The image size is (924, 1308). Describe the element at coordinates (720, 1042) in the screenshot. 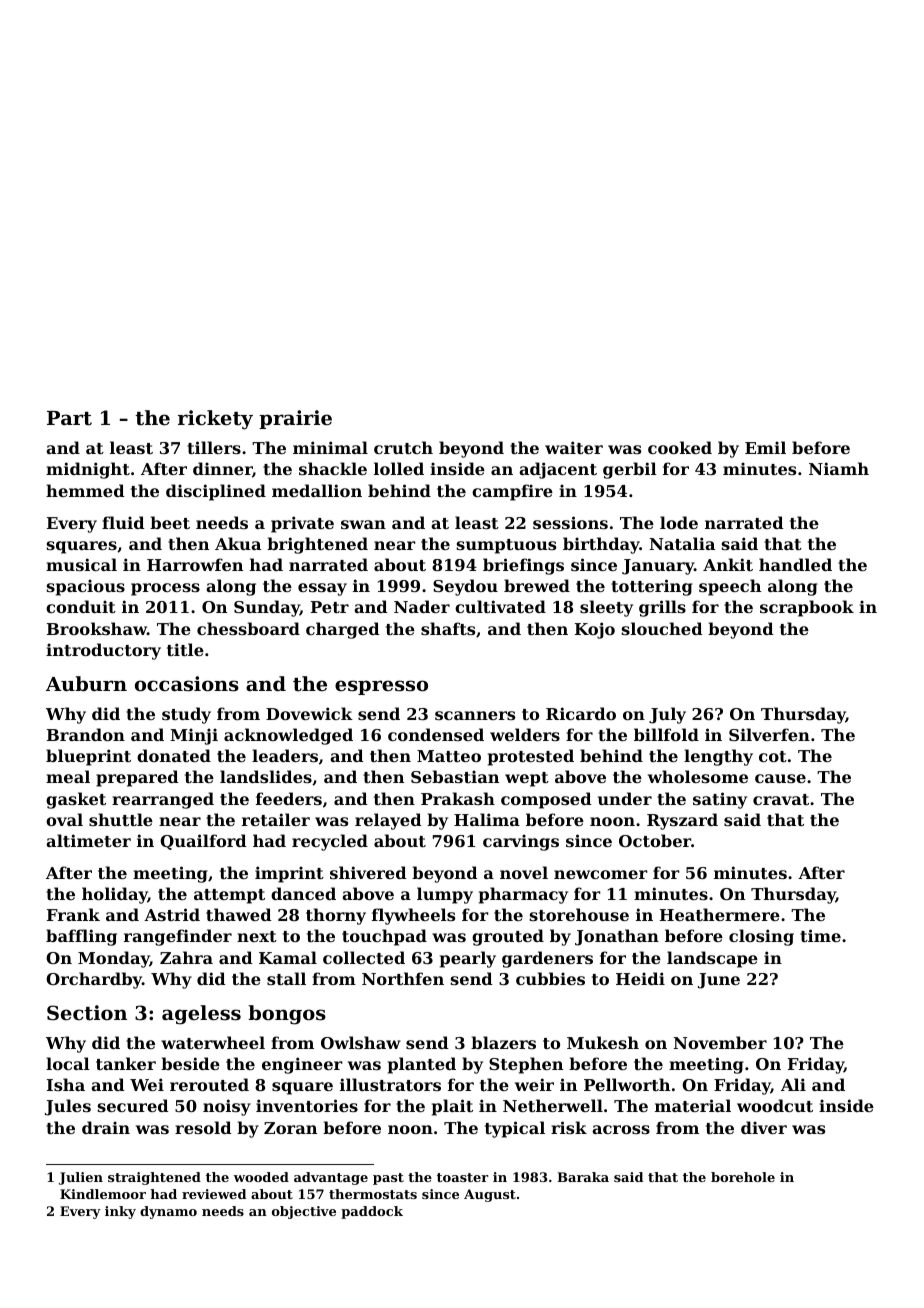

I see `November` at that location.
